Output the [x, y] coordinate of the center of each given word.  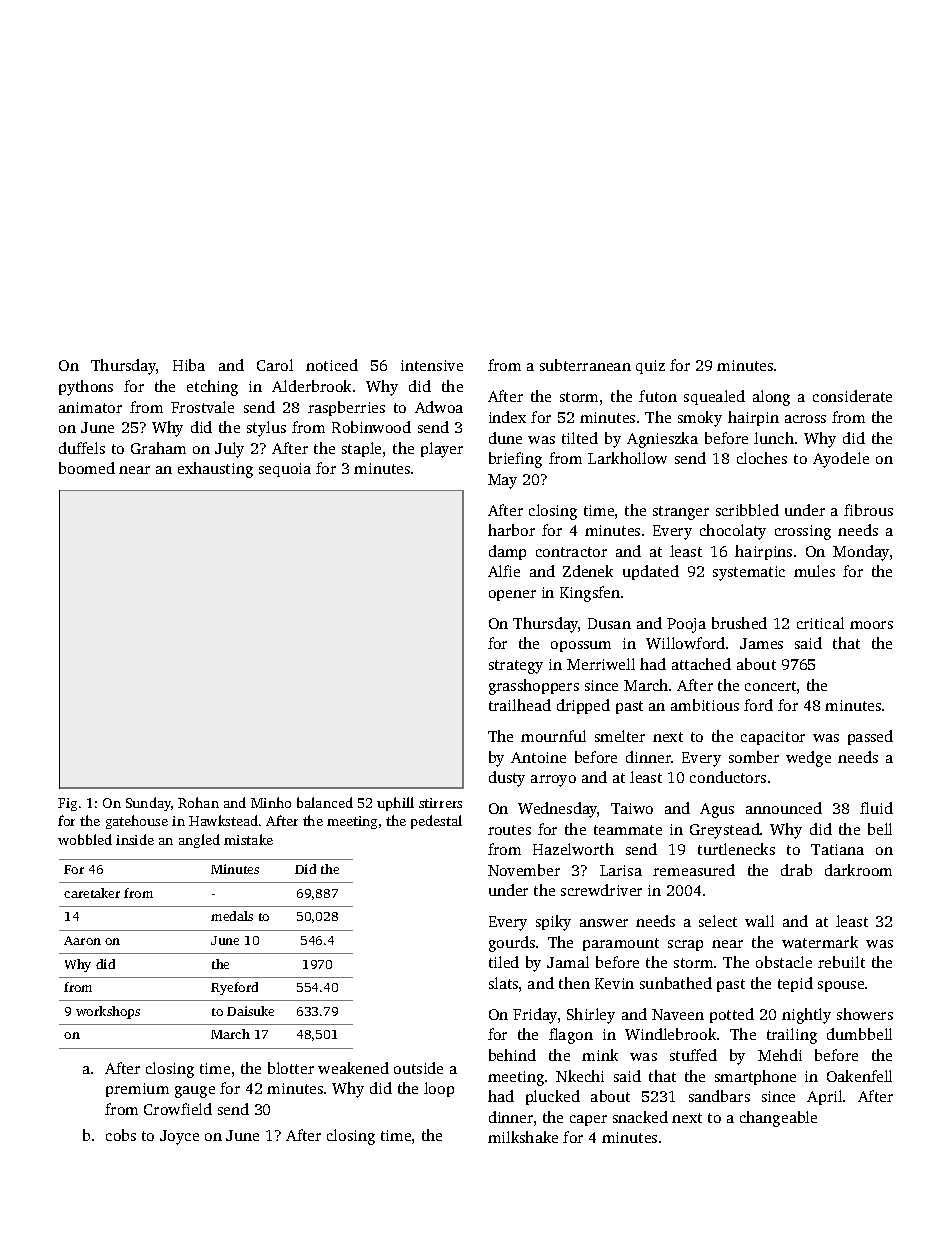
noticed [332, 365]
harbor [511, 530]
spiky [553, 923]
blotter [291, 1068]
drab [796, 870]
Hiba [189, 365]
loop [439, 1089]
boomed [87, 468]
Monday [861, 553]
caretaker [92, 893]
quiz [650, 367]
